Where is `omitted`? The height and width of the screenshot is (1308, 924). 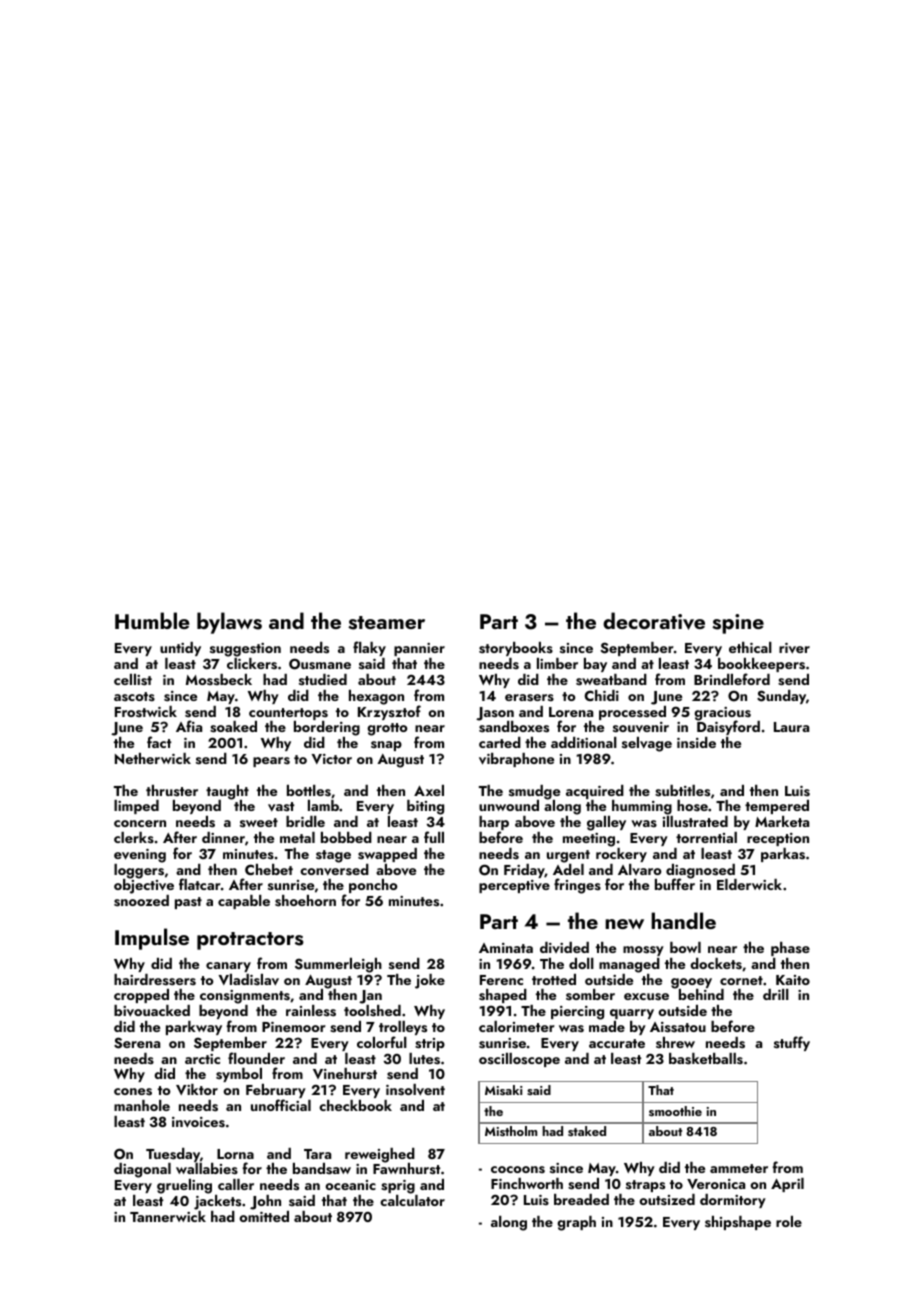
omitted is located at coordinates (264, 1216).
